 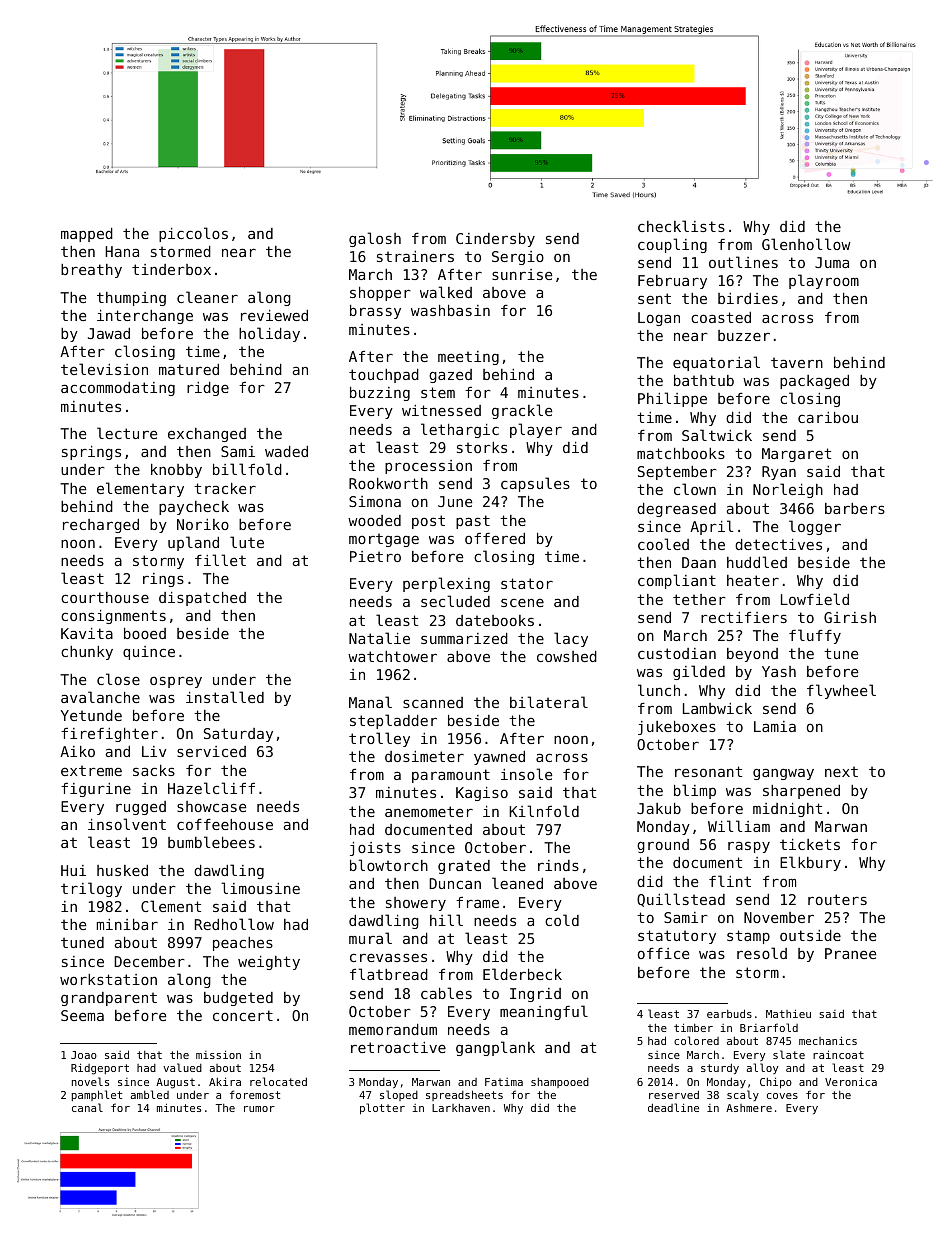 I want to click on piccolos, so click(x=193, y=234).
